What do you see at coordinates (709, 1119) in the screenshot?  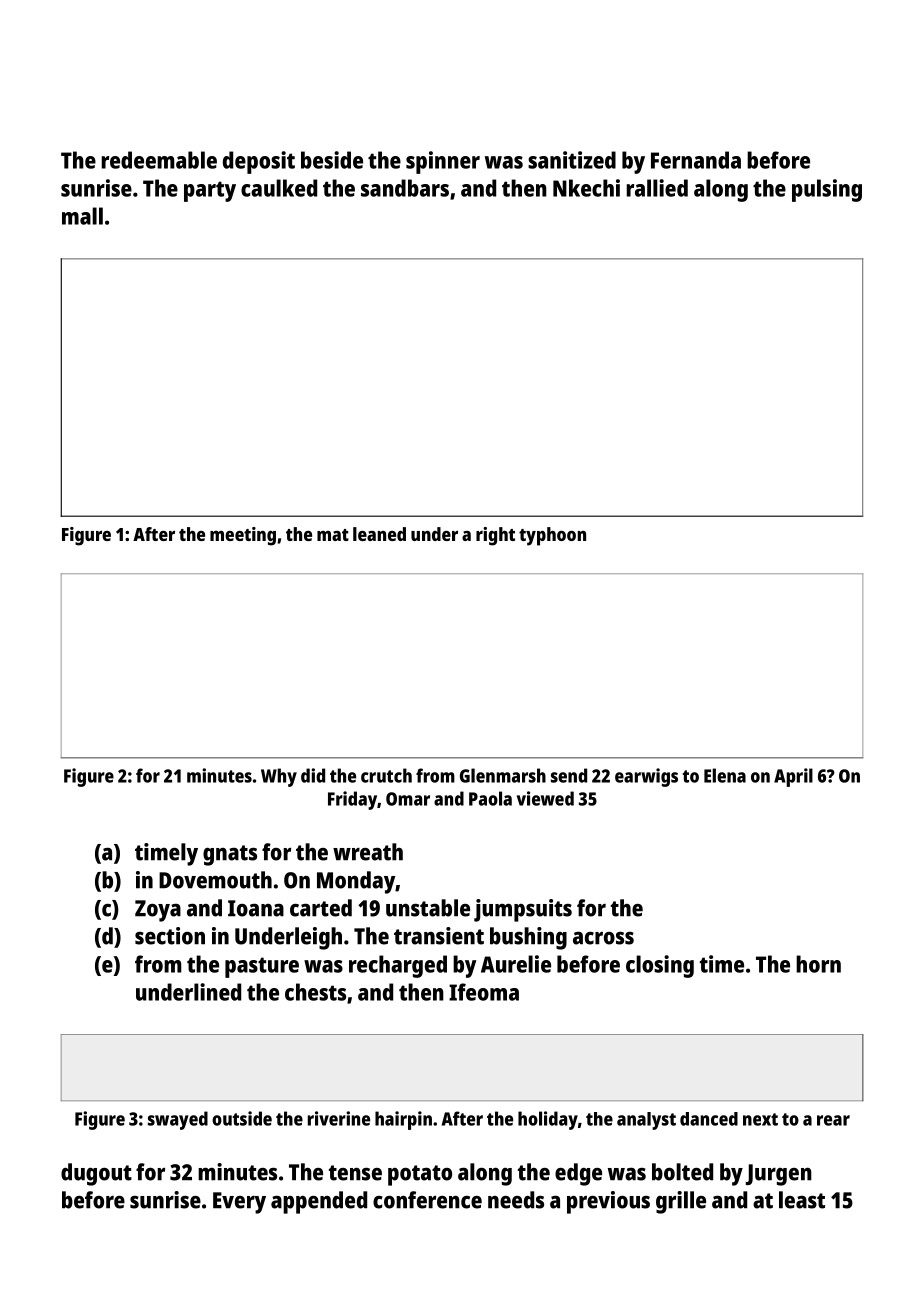 I see `danced` at bounding box center [709, 1119].
